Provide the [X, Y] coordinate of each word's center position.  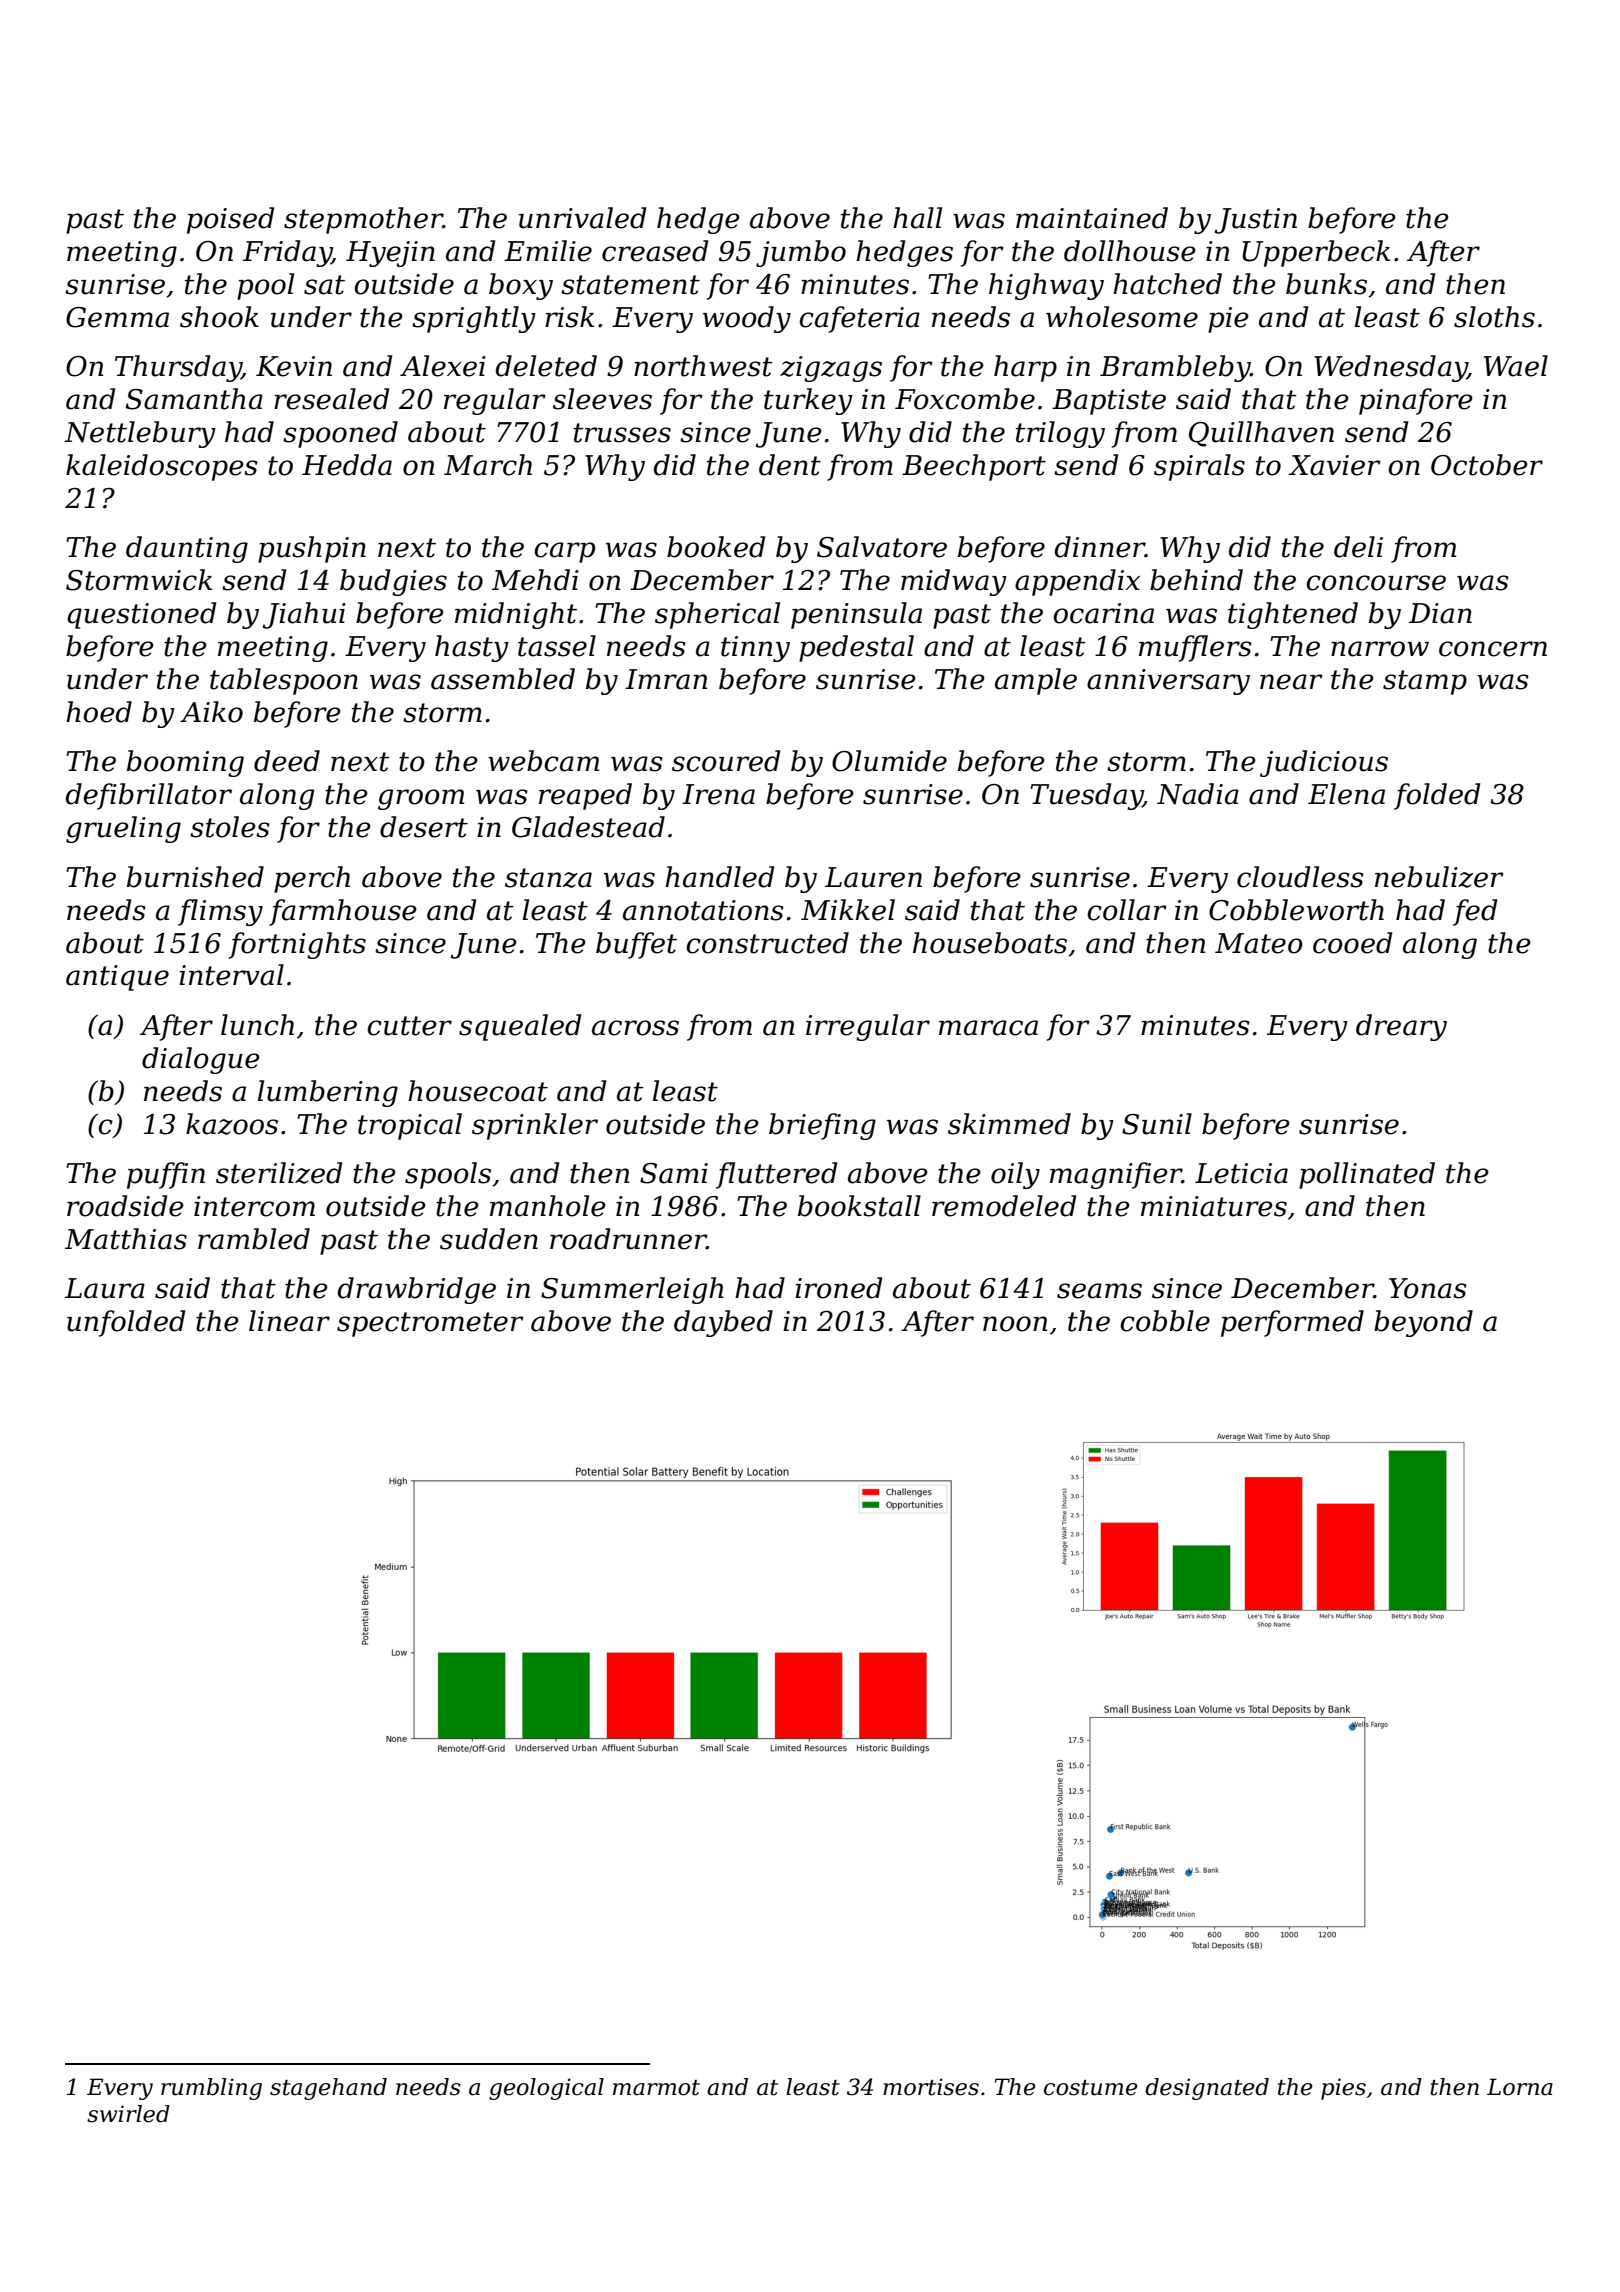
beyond [1423, 1323]
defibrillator [149, 796]
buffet [636, 945]
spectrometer [430, 1324]
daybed [723, 1323]
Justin [1256, 221]
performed [1292, 1323]
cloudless [1300, 877]
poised [230, 220]
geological [546, 2089]
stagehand [328, 2089]
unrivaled [582, 218]
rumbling [211, 2089]
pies [1343, 2089]
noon [1015, 1324]
